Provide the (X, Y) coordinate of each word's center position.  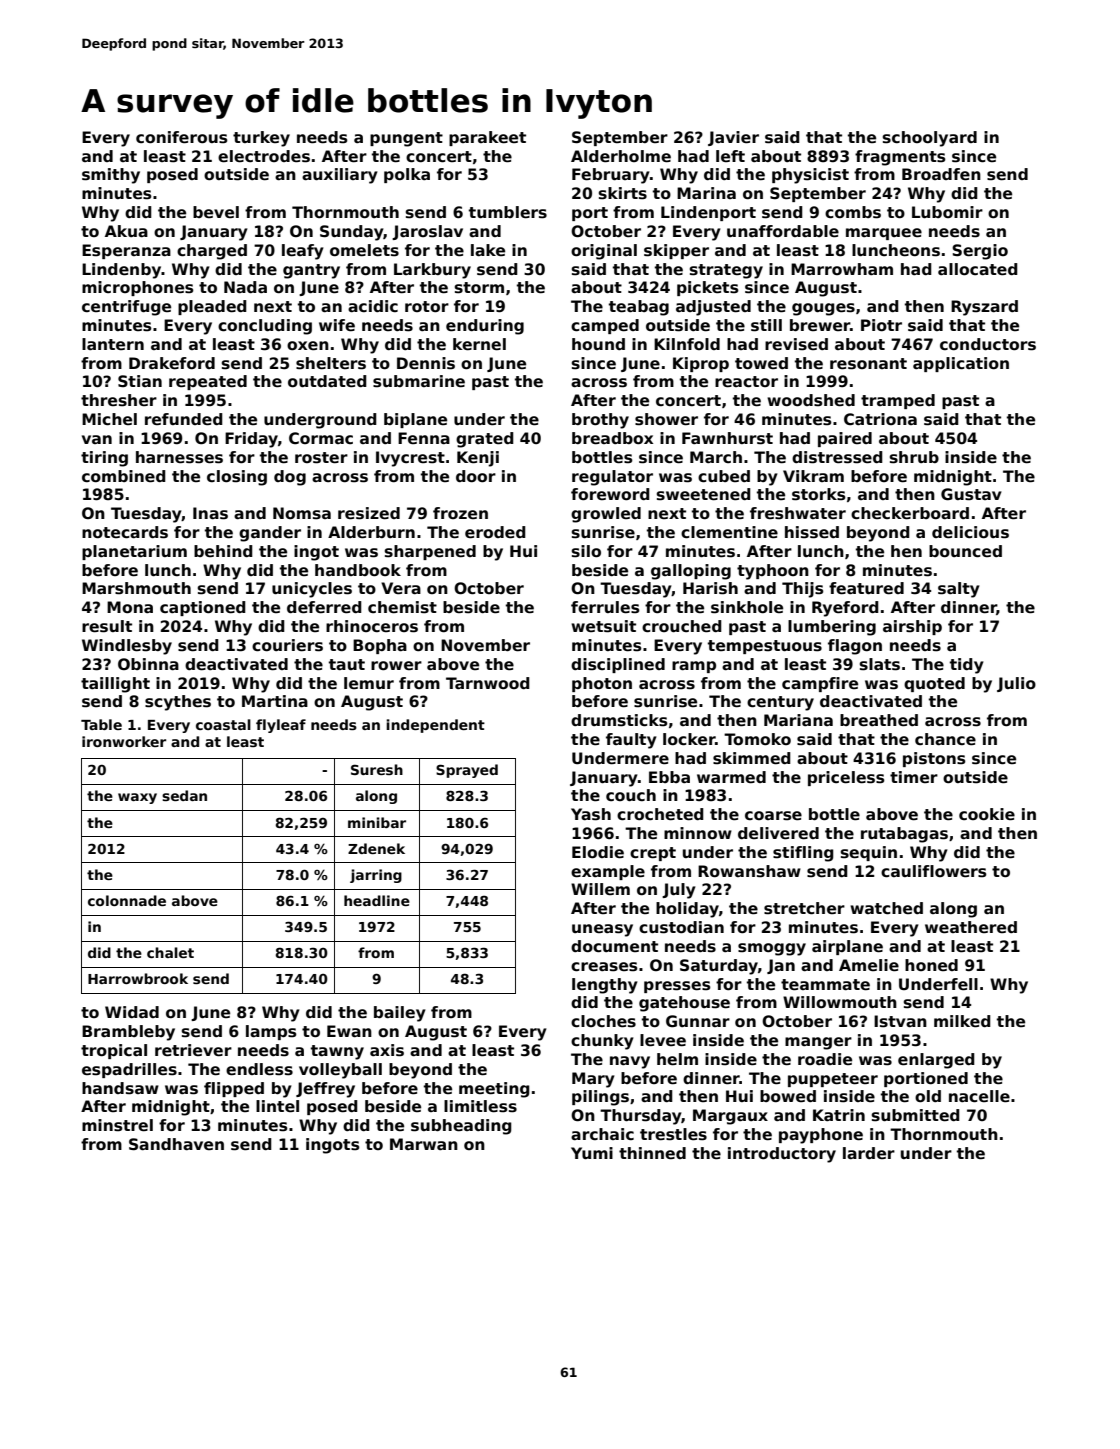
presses (677, 987)
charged (212, 252)
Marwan (424, 1144)
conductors (988, 344)
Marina (706, 193)
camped (605, 326)
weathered (971, 927)
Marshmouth (136, 588)
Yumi (592, 1153)
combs (853, 212)
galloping (691, 572)
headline (377, 900)
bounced (965, 551)
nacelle (979, 1096)
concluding (265, 327)
